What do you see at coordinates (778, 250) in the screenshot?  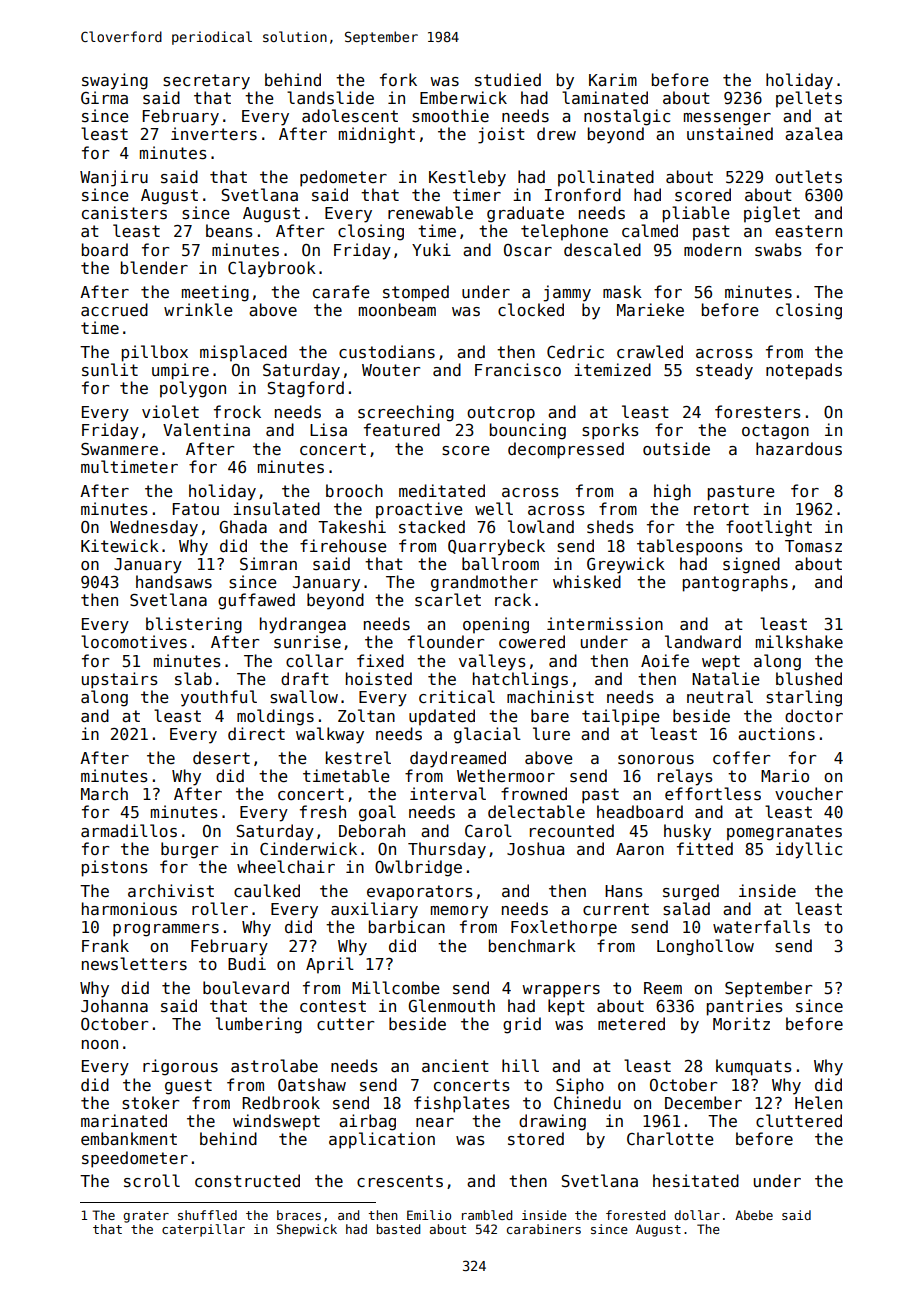 I see `swabs` at bounding box center [778, 250].
